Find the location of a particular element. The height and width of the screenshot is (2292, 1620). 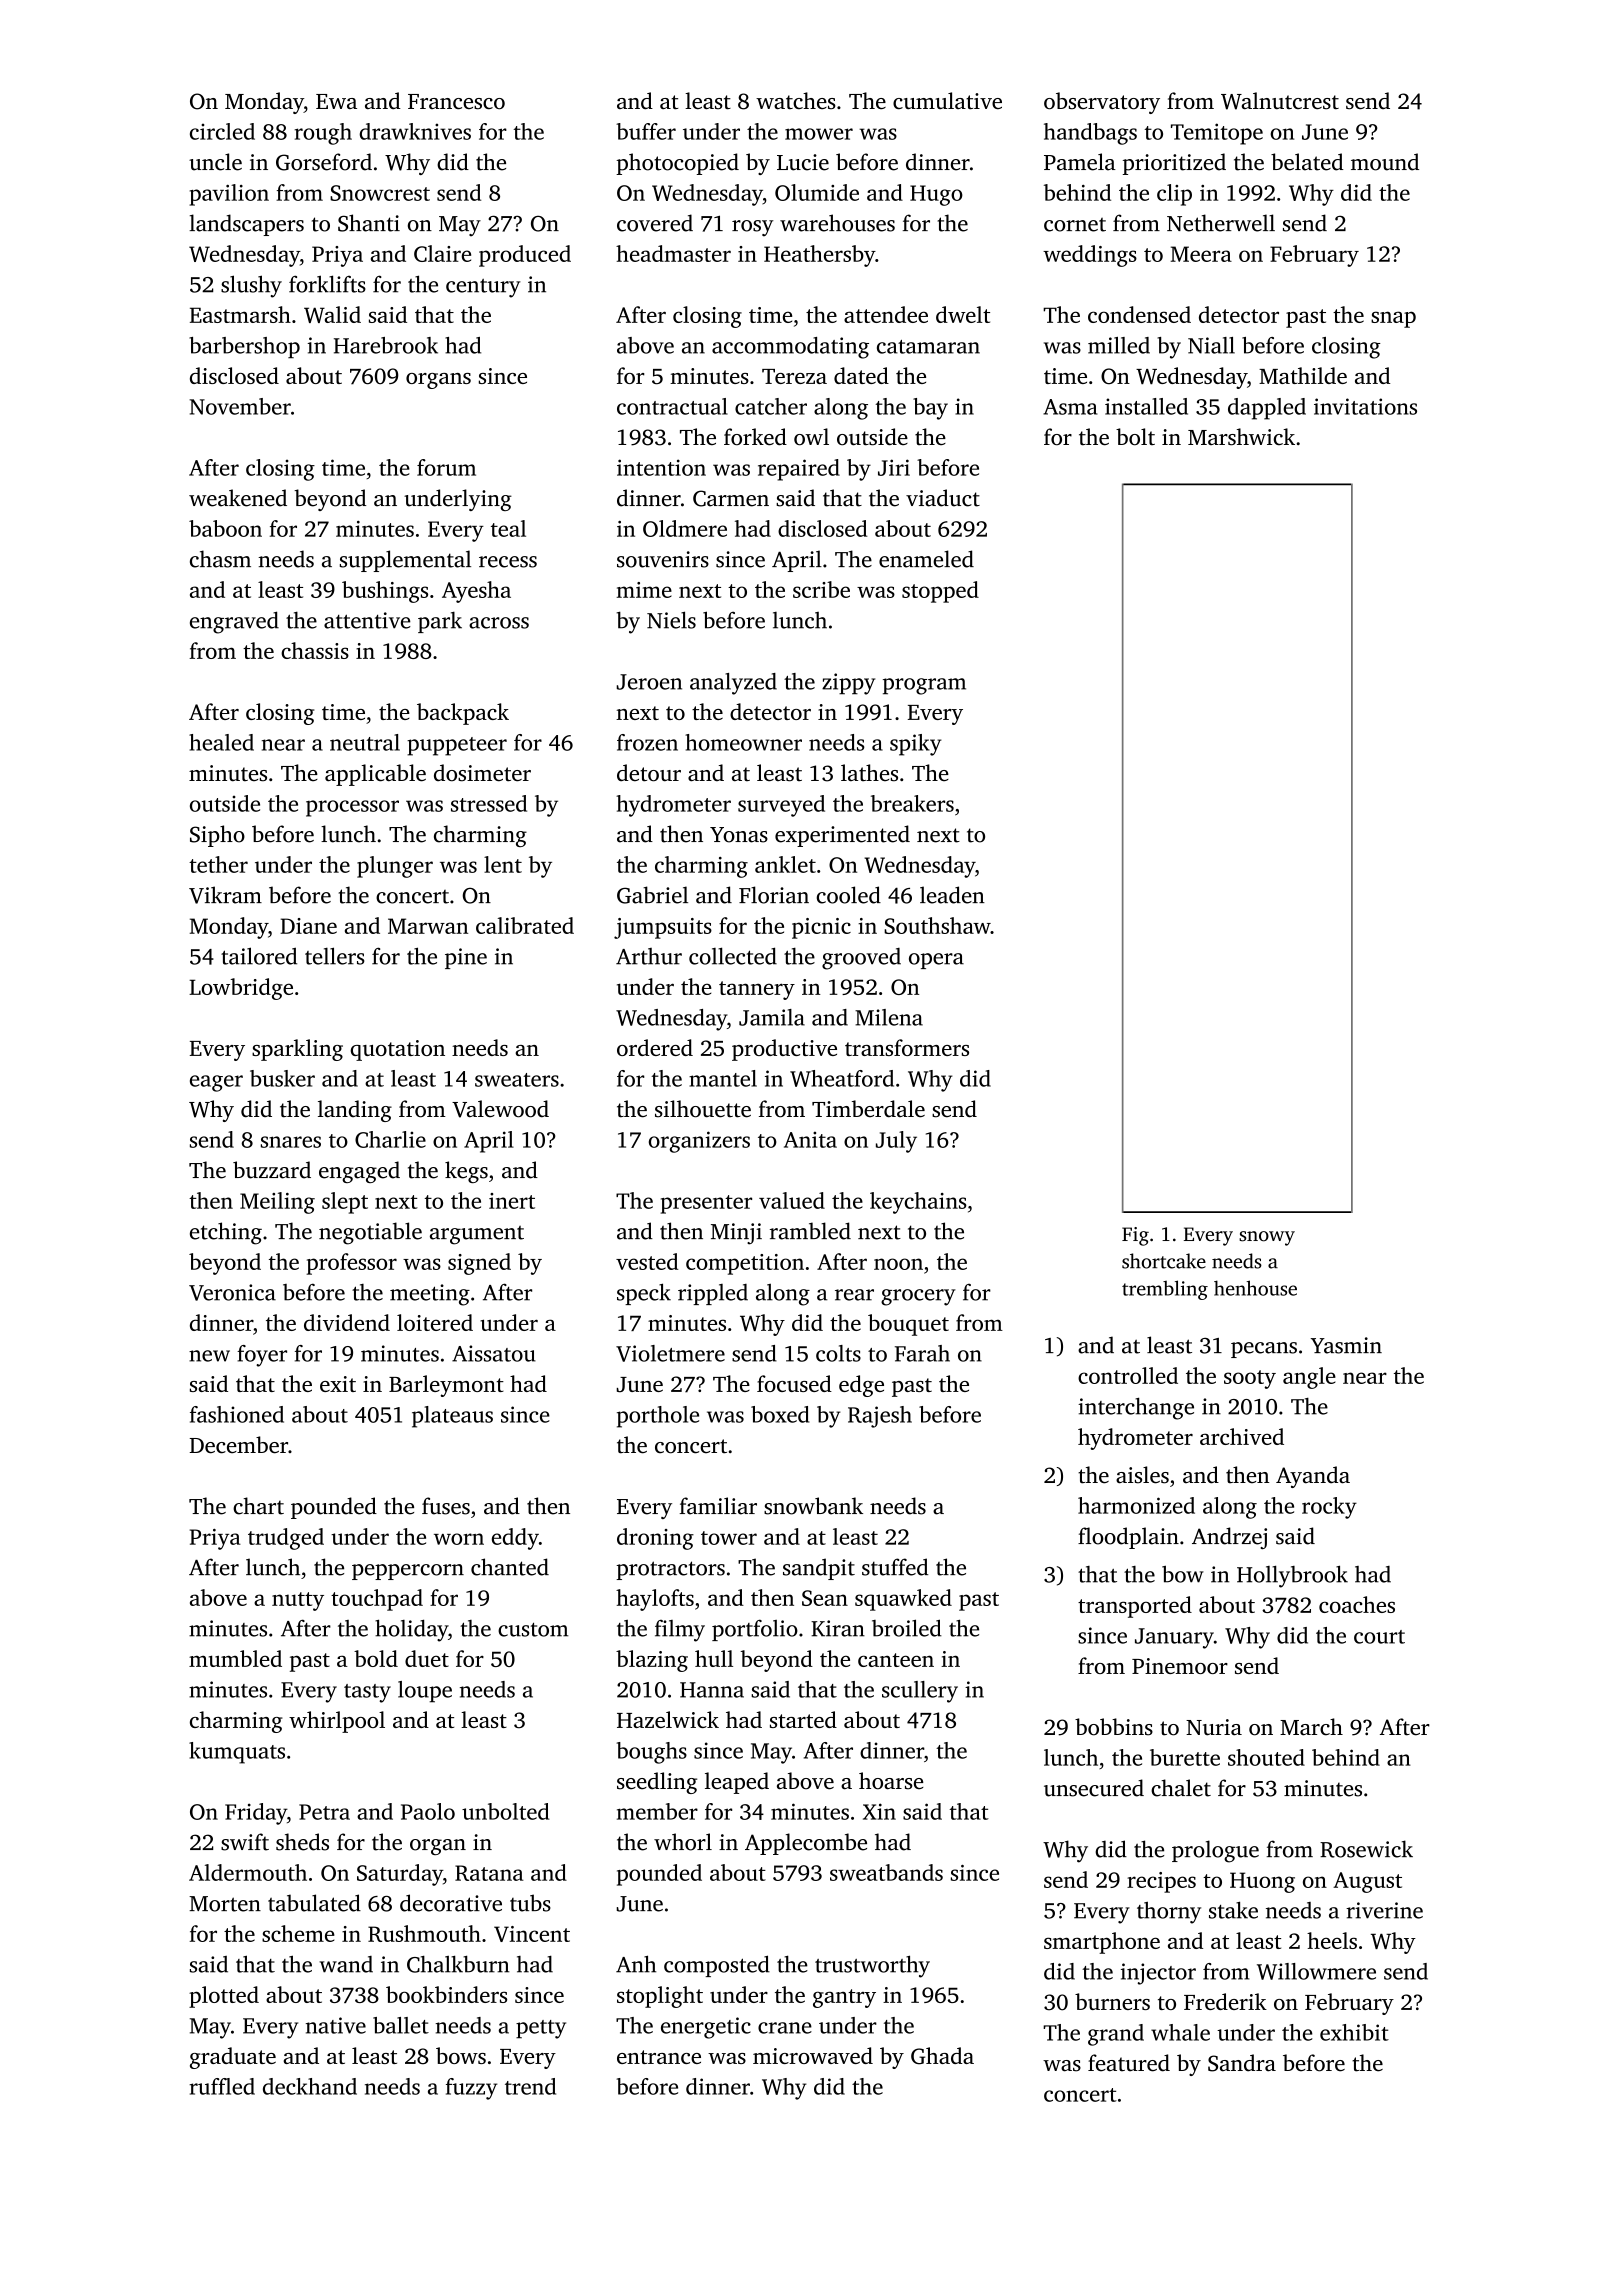

tether is located at coordinates (218, 864).
